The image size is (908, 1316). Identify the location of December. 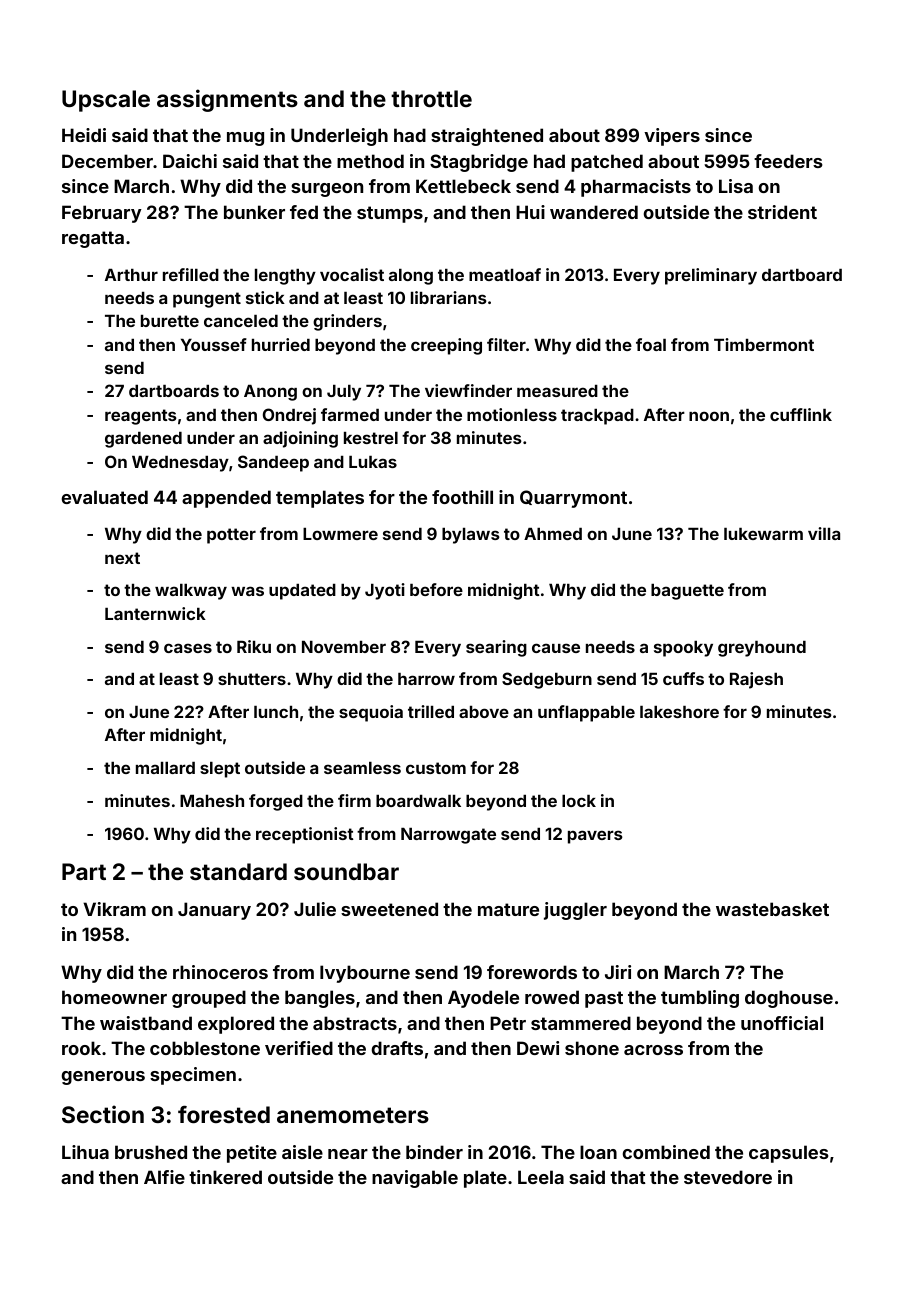
(107, 161).
